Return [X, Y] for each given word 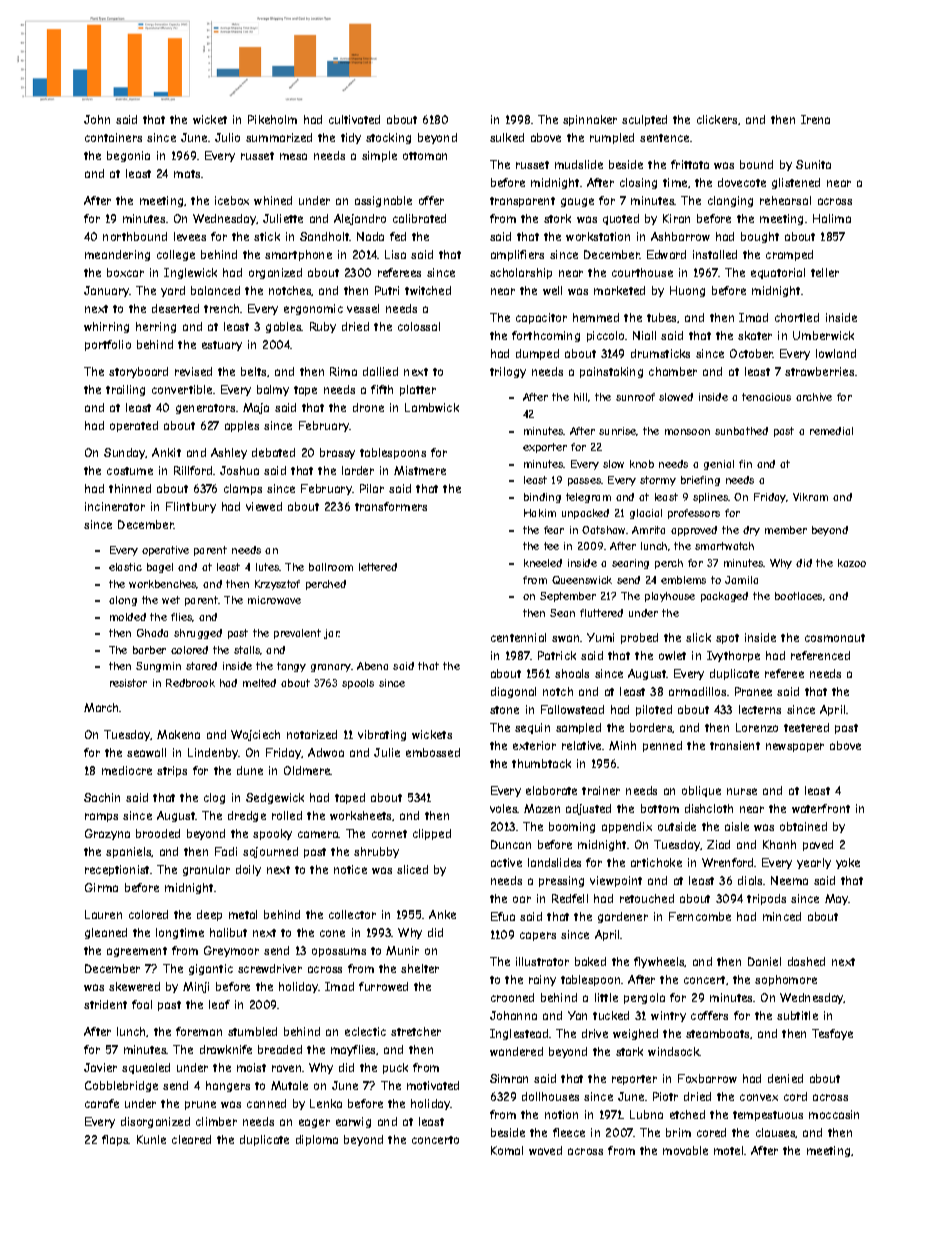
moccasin [834, 1114]
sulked [507, 137]
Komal [507, 1150]
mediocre [127, 770]
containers [113, 137]
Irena [815, 119]
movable [685, 1150]
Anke [442, 914]
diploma [317, 1140]
